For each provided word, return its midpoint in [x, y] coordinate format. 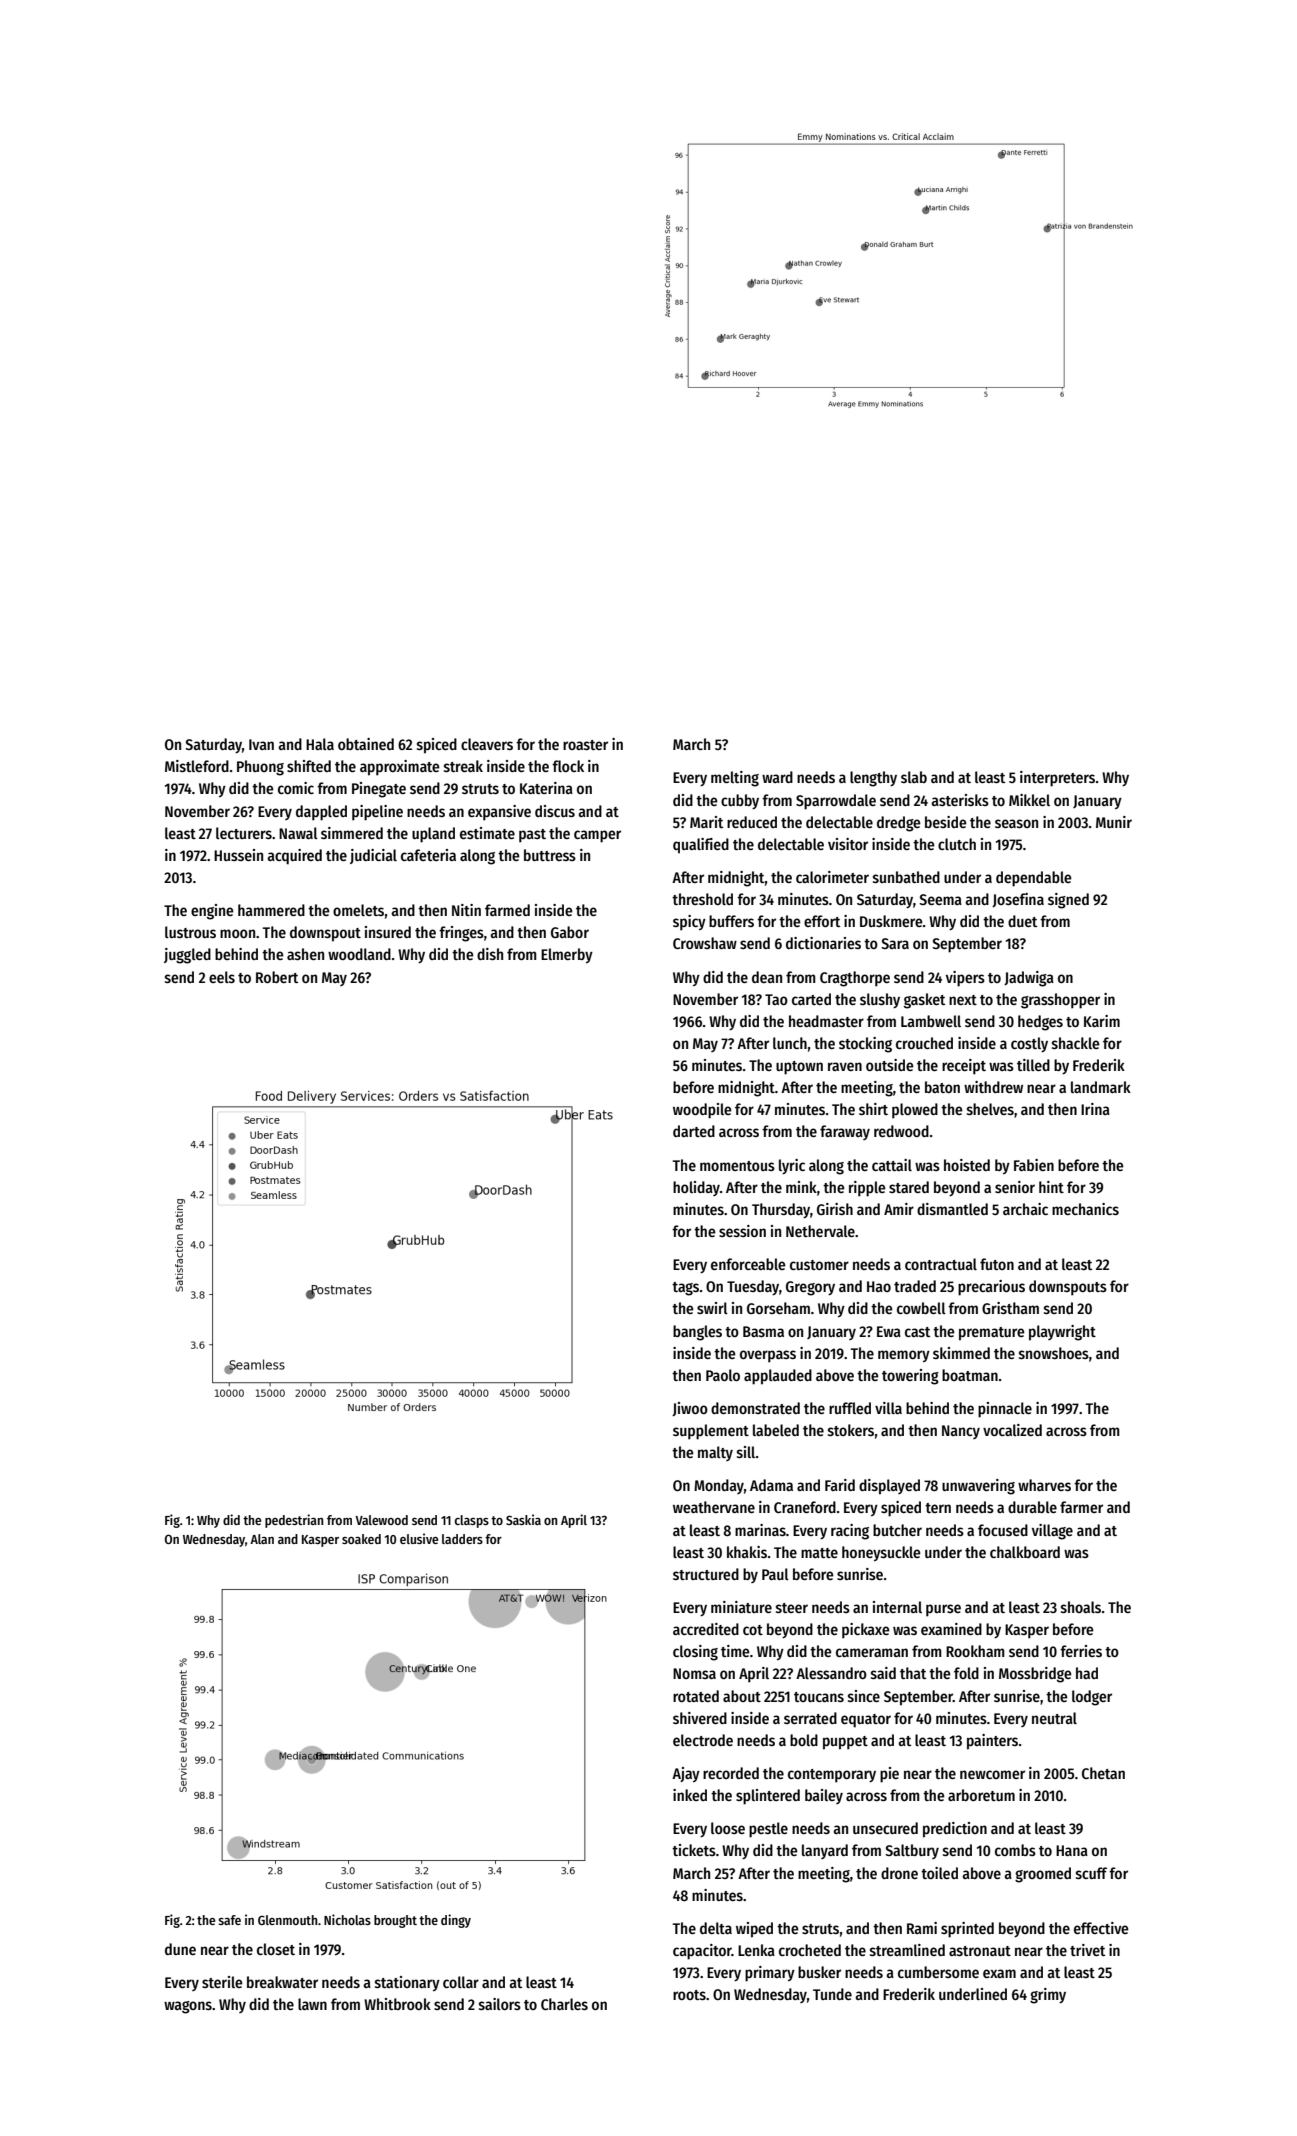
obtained [366, 744]
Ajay [686, 1775]
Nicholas [347, 1919]
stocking [865, 1045]
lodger [1092, 1698]
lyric [792, 1166]
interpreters [1057, 779]
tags [685, 1289]
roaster [585, 745]
